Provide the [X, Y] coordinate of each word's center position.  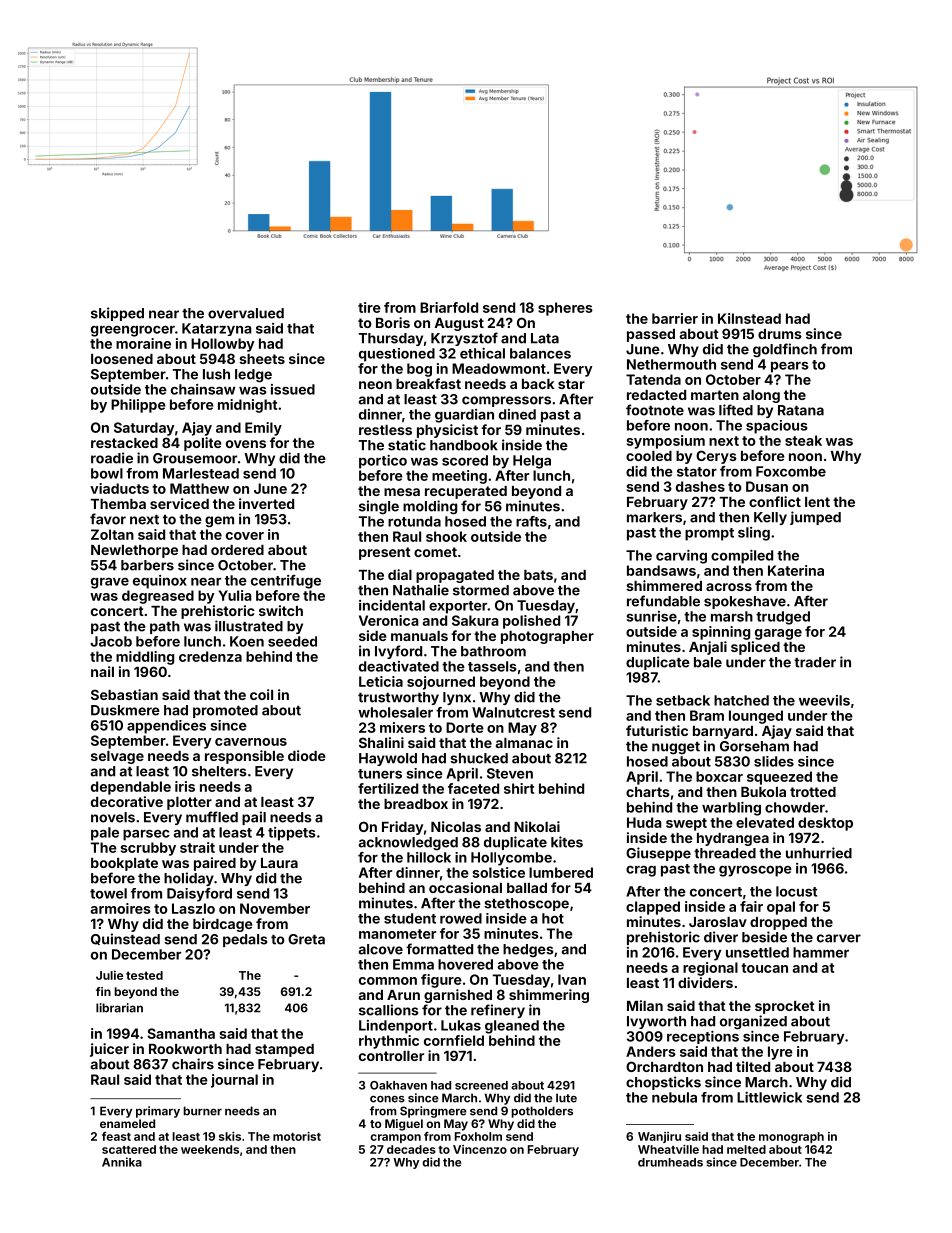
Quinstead [125, 939]
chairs [193, 1064]
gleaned [512, 1027]
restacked [124, 443]
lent [817, 502]
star [571, 384]
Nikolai [537, 826]
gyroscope [755, 871]
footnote [655, 410]
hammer [821, 952]
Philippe [138, 406]
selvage [117, 757]
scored [465, 460]
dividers [705, 982]
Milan [645, 1005]
